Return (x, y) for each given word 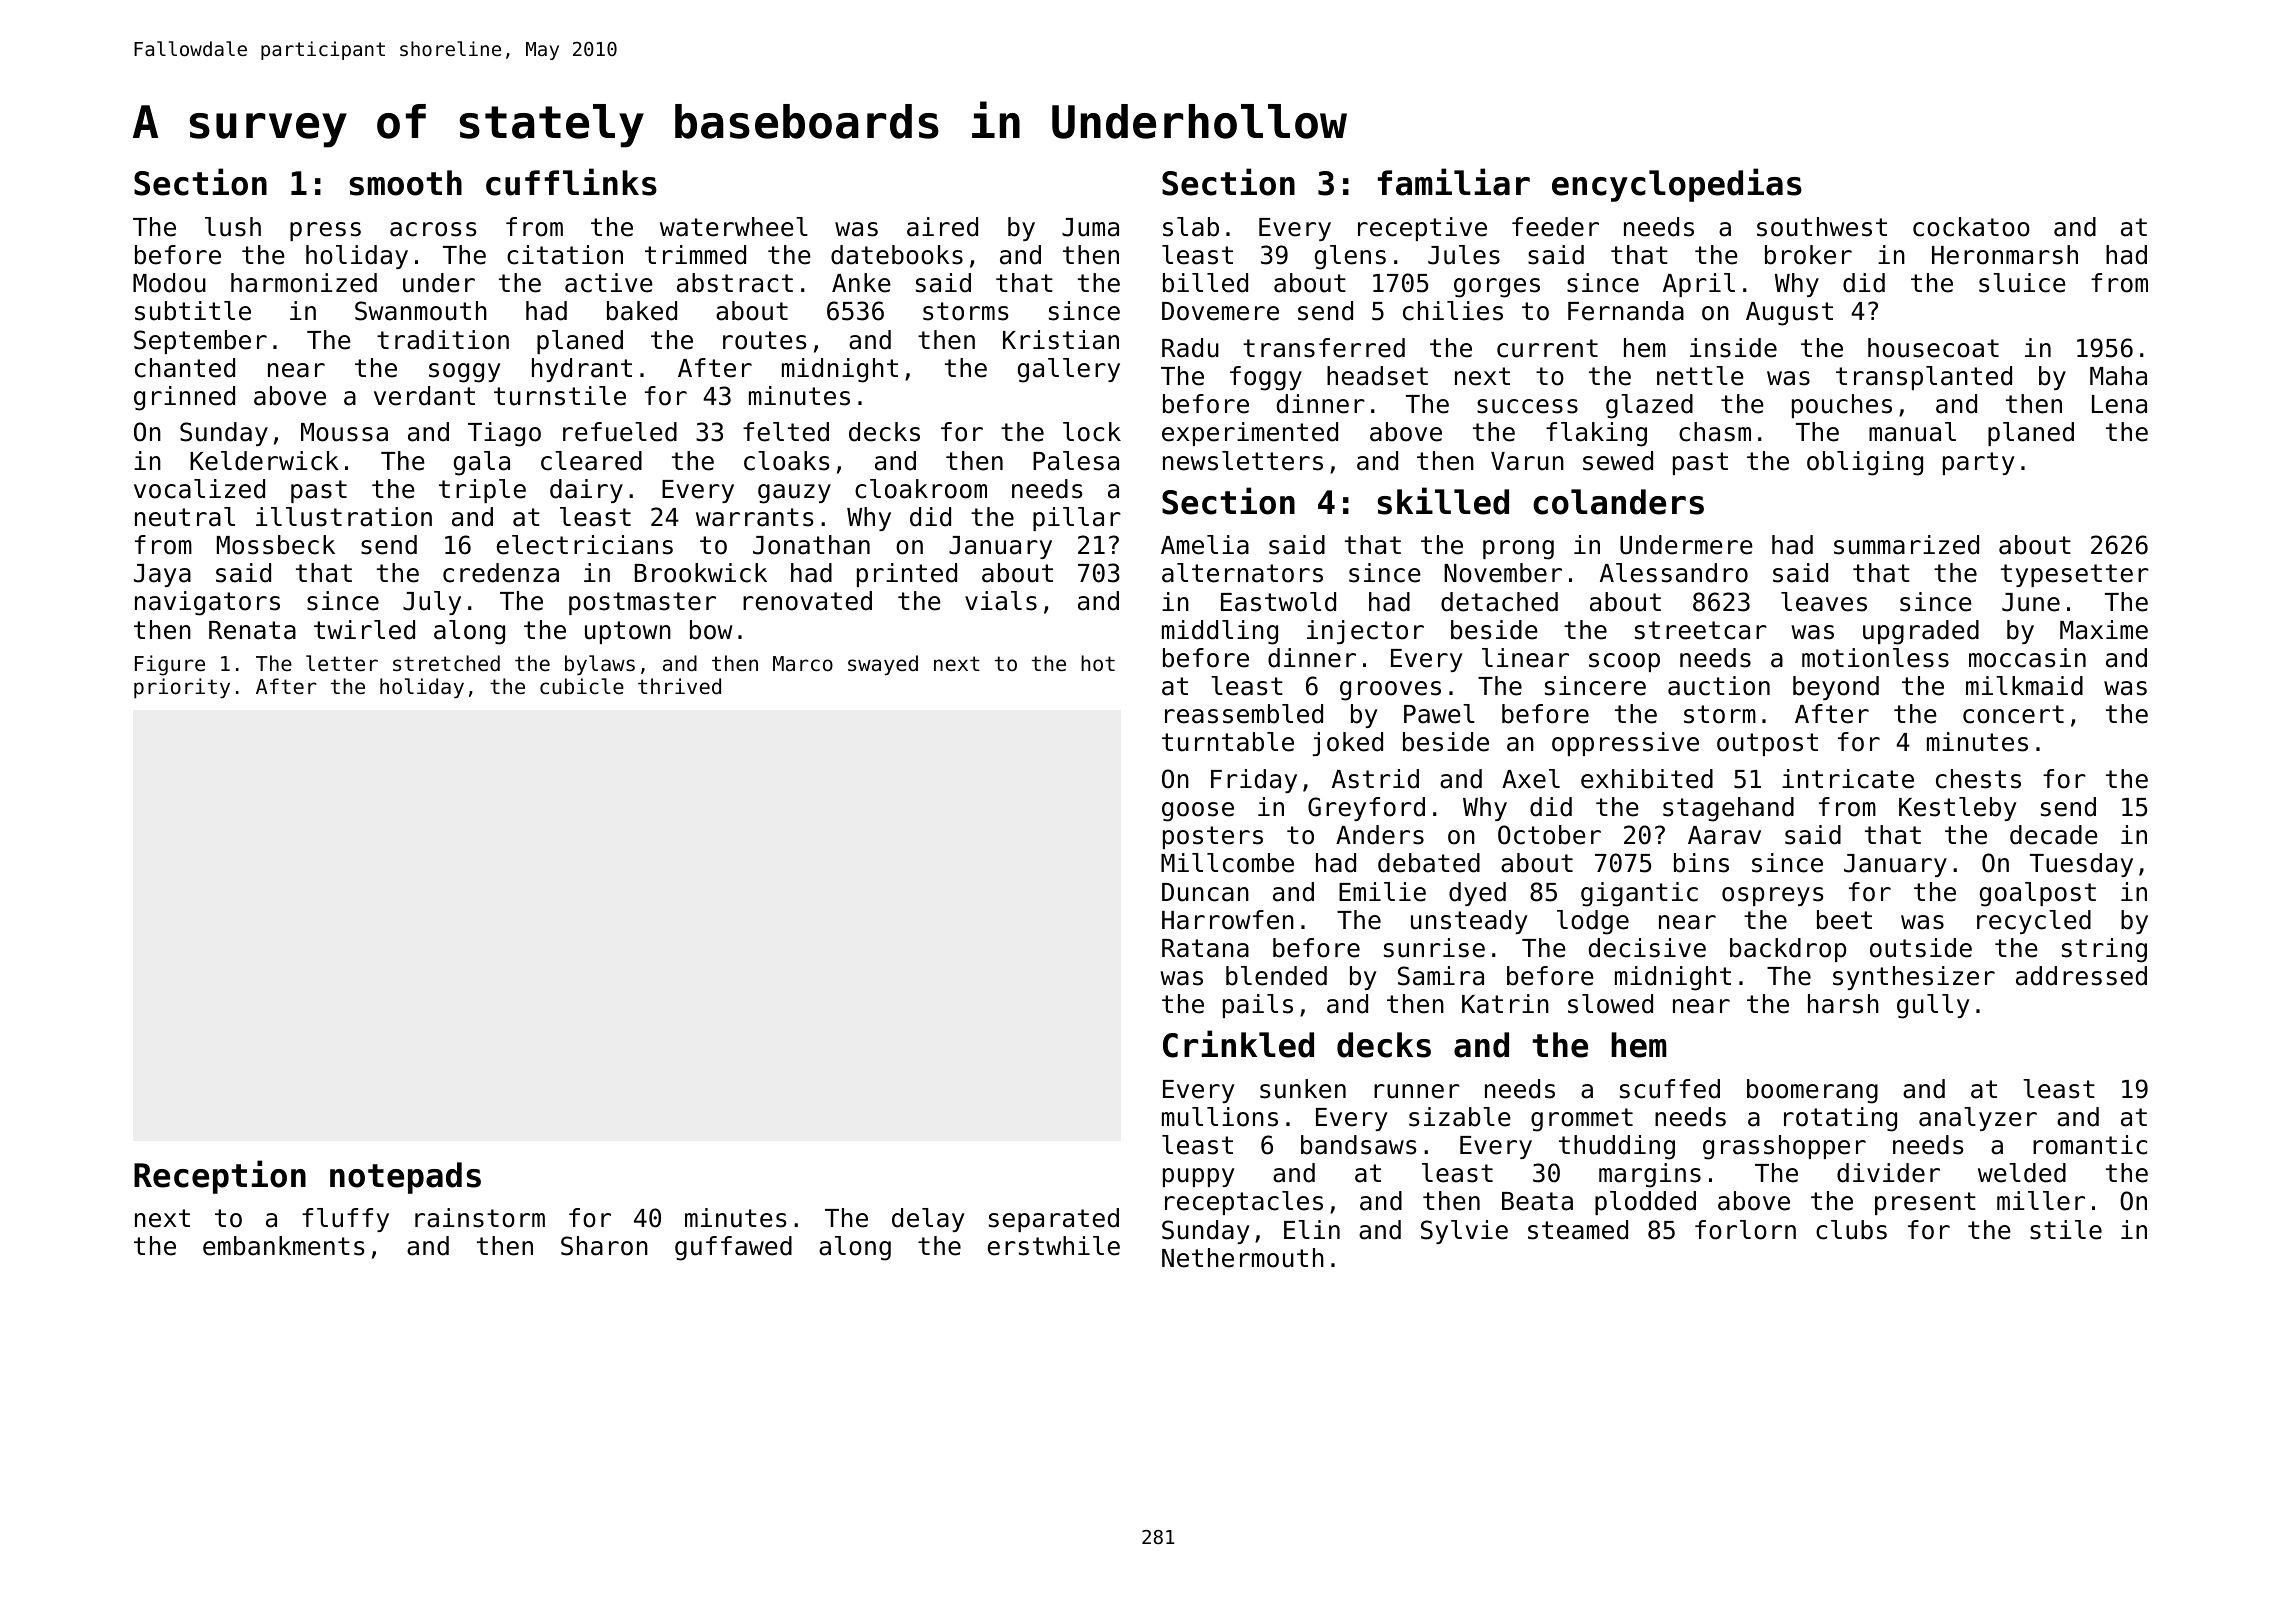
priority (182, 688)
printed (907, 575)
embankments (283, 1246)
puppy (1199, 1177)
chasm (1715, 432)
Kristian (1061, 340)
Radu (1190, 348)
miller (2041, 1201)
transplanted (1924, 378)
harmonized (304, 283)
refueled (620, 432)
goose (1198, 812)
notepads (405, 1178)
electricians (585, 545)
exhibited (1647, 779)
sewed (1618, 461)
